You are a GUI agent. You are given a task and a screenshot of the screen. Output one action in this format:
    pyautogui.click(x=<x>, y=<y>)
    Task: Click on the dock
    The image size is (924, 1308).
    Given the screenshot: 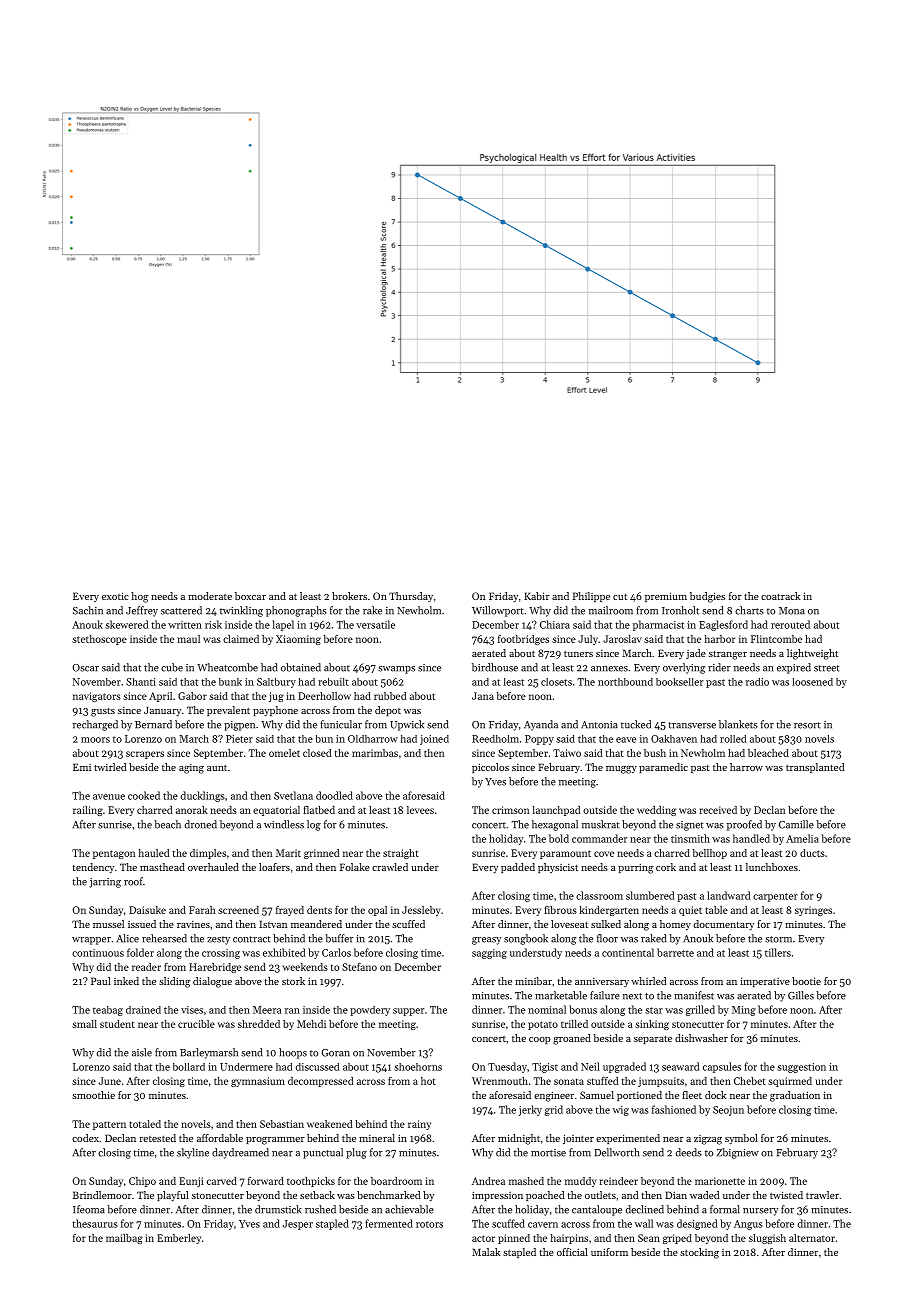 What is the action you would take?
    pyautogui.click(x=715, y=1095)
